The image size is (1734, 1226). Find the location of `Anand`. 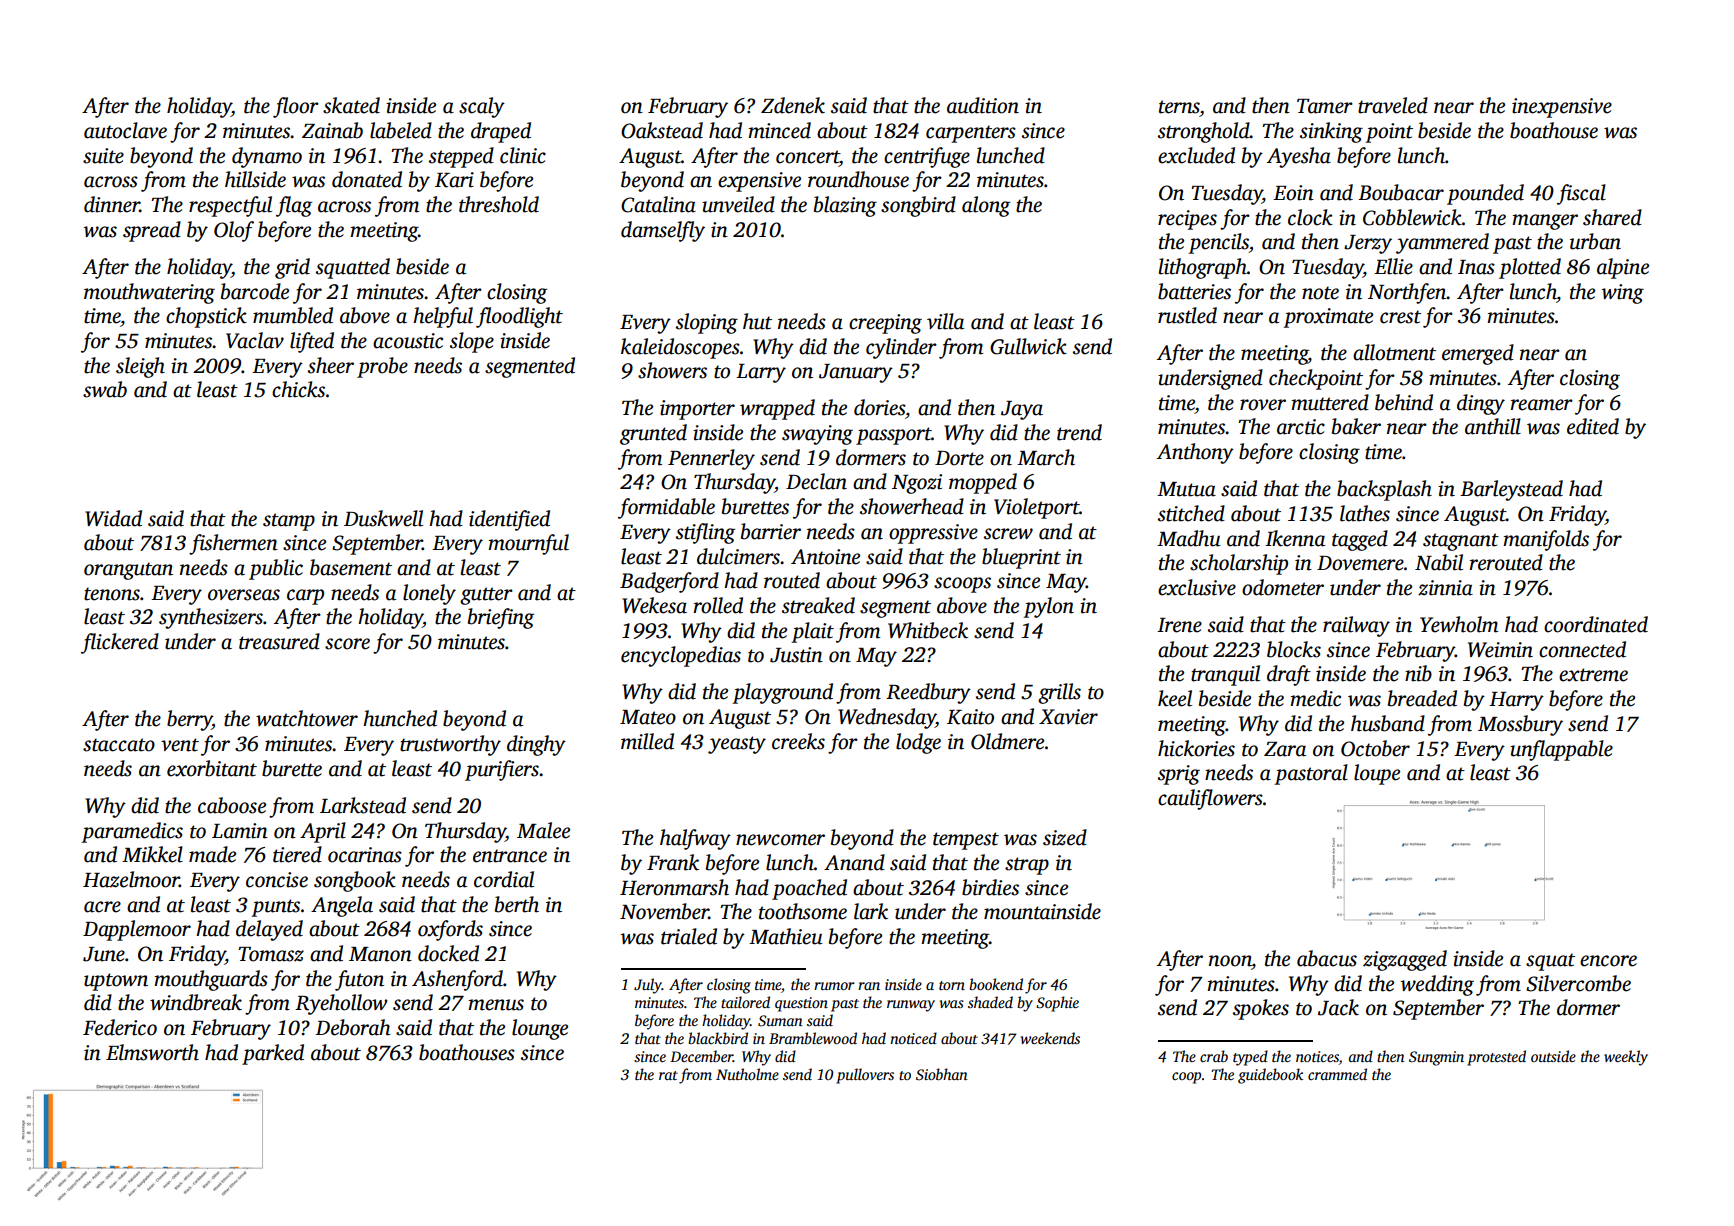

Anand is located at coordinates (854, 862).
